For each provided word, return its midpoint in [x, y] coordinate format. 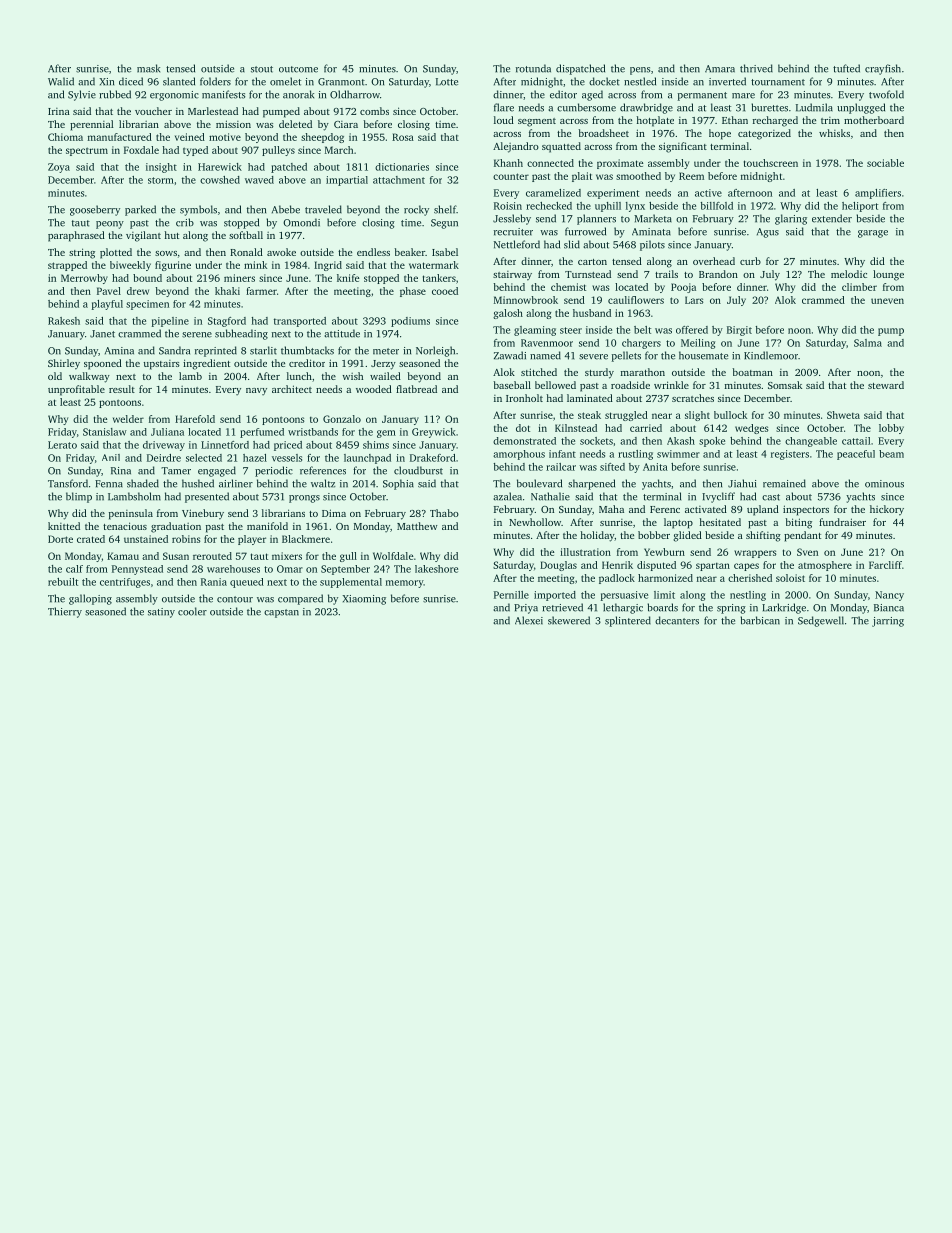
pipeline [170, 322]
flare [504, 107]
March [339, 150]
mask [148, 68]
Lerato [62, 445]
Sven [807, 552]
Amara [720, 69]
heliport [860, 207]
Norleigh [435, 351]
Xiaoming [364, 600]
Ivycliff [718, 497]
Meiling [698, 344]
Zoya [59, 168]
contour [235, 599]
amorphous [519, 455]
